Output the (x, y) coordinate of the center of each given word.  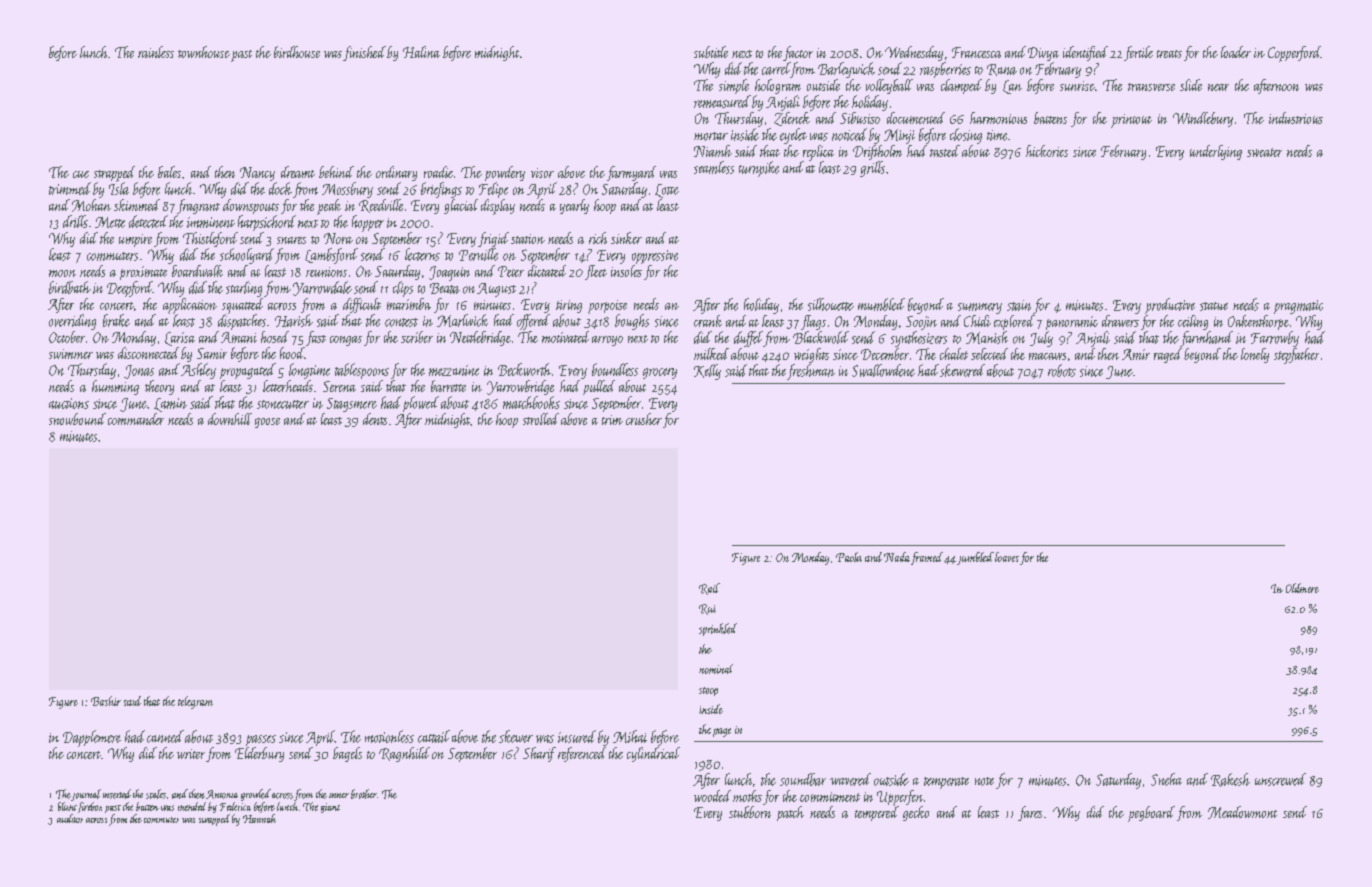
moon (62, 273)
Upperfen (900, 798)
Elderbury (259, 754)
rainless (156, 52)
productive (1170, 306)
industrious (1296, 118)
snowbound (77, 419)
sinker (626, 238)
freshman (811, 372)
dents (375, 419)
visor (542, 173)
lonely (1255, 355)
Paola (849, 557)
